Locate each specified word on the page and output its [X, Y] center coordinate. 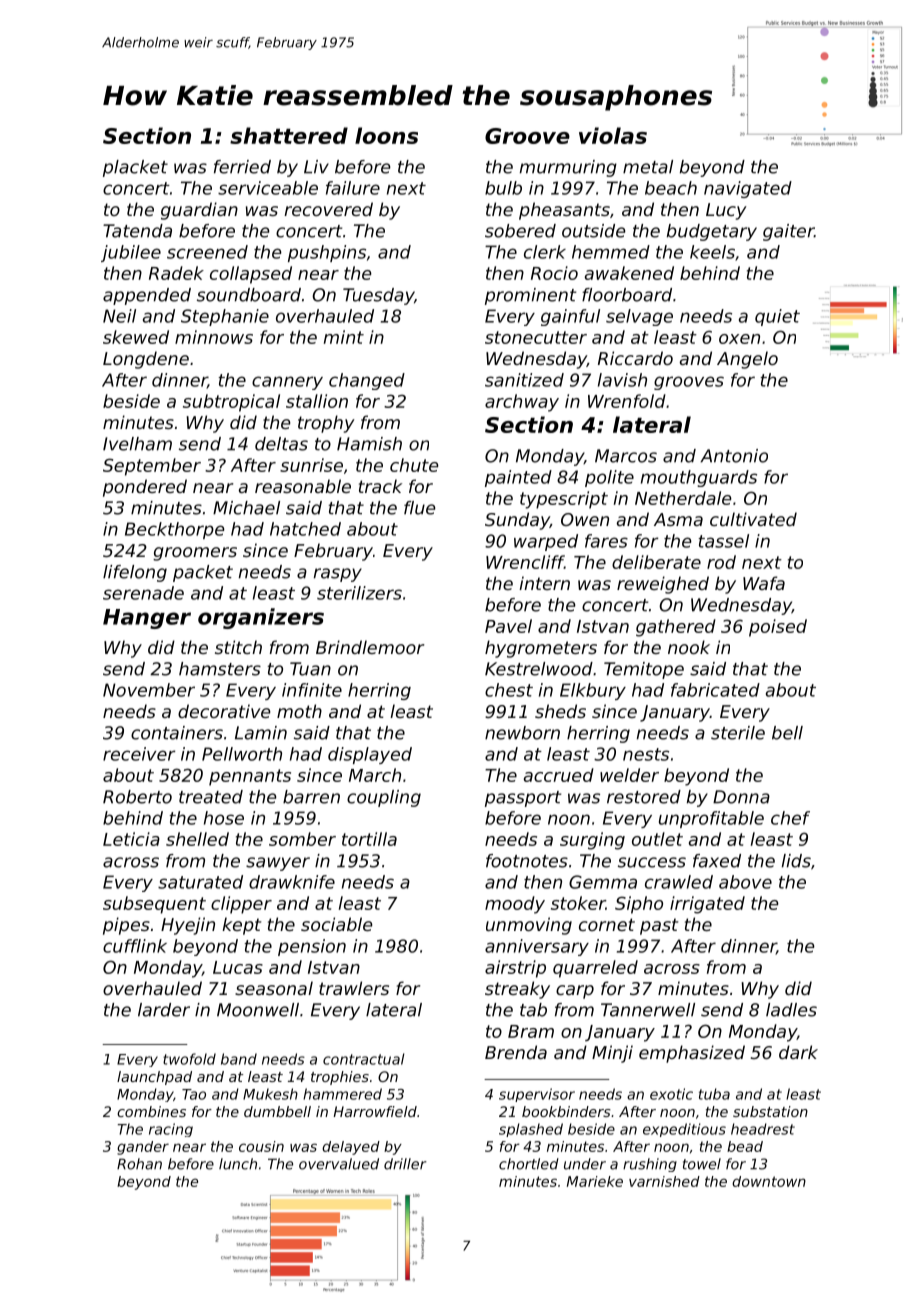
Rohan [139, 1164]
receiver [139, 754]
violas [613, 135]
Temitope [644, 670]
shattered [289, 135]
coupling [384, 798]
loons [386, 135]
